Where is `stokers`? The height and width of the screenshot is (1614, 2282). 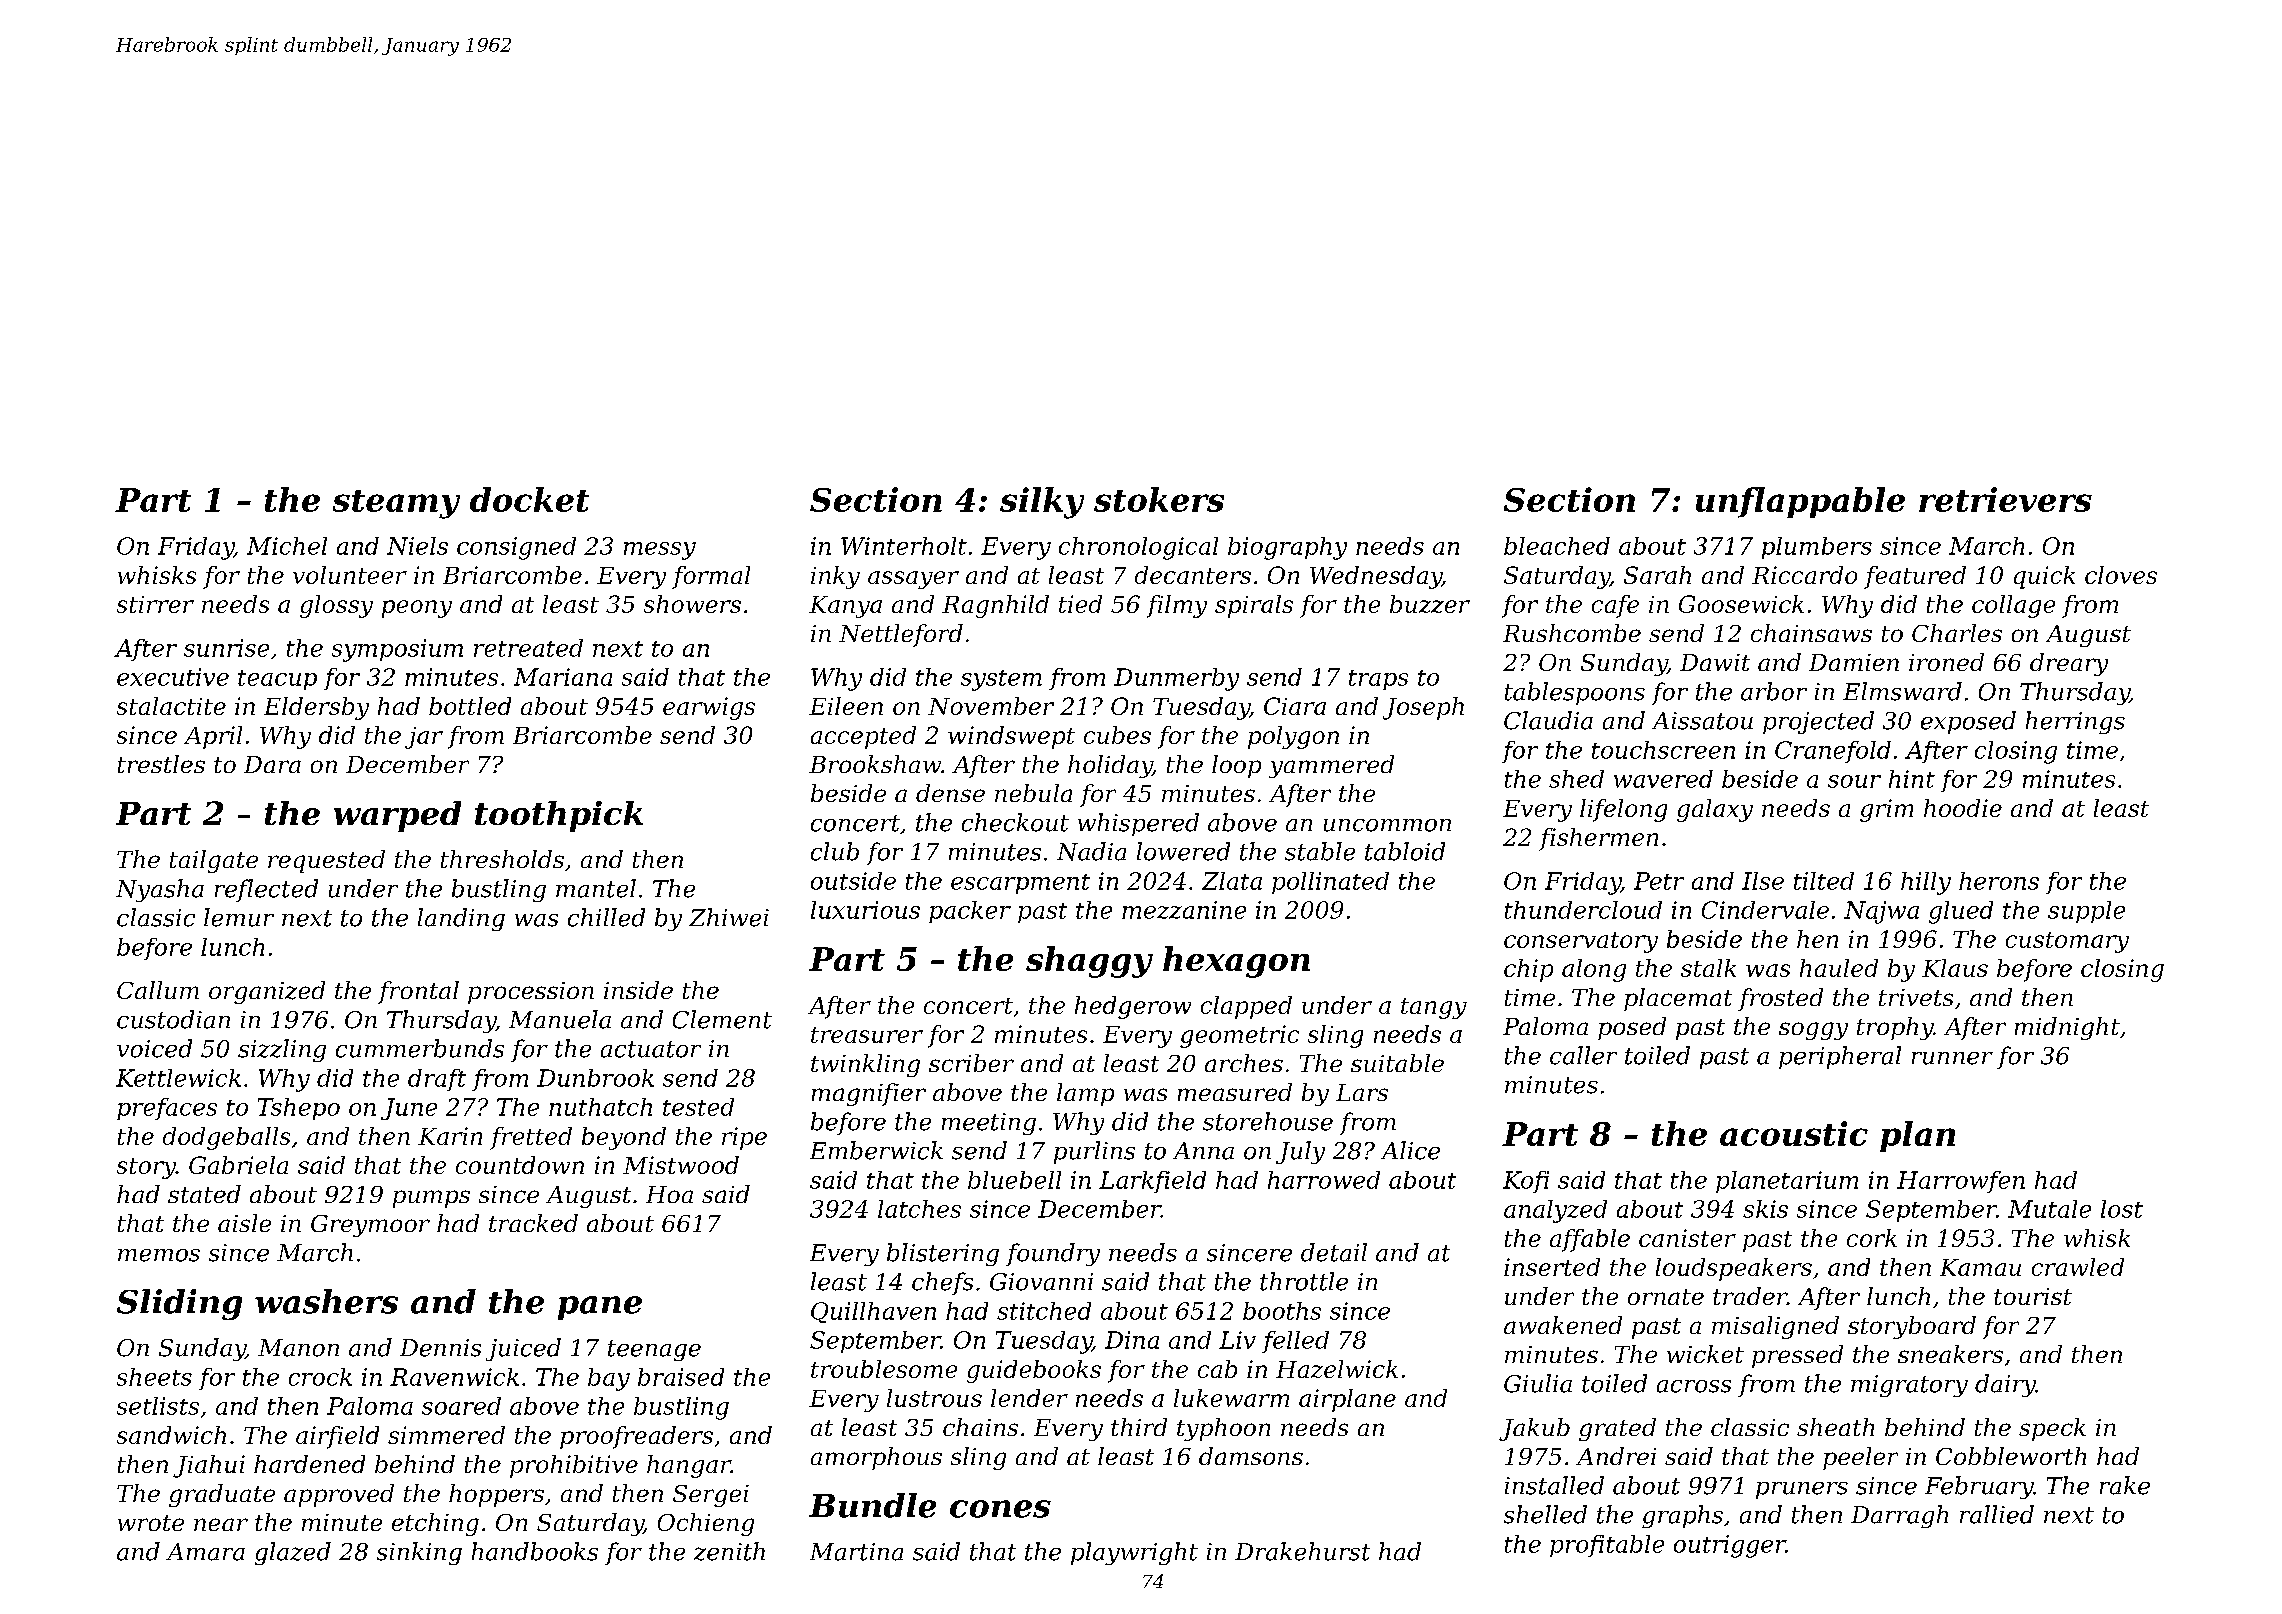 stokers is located at coordinates (1159, 499).
